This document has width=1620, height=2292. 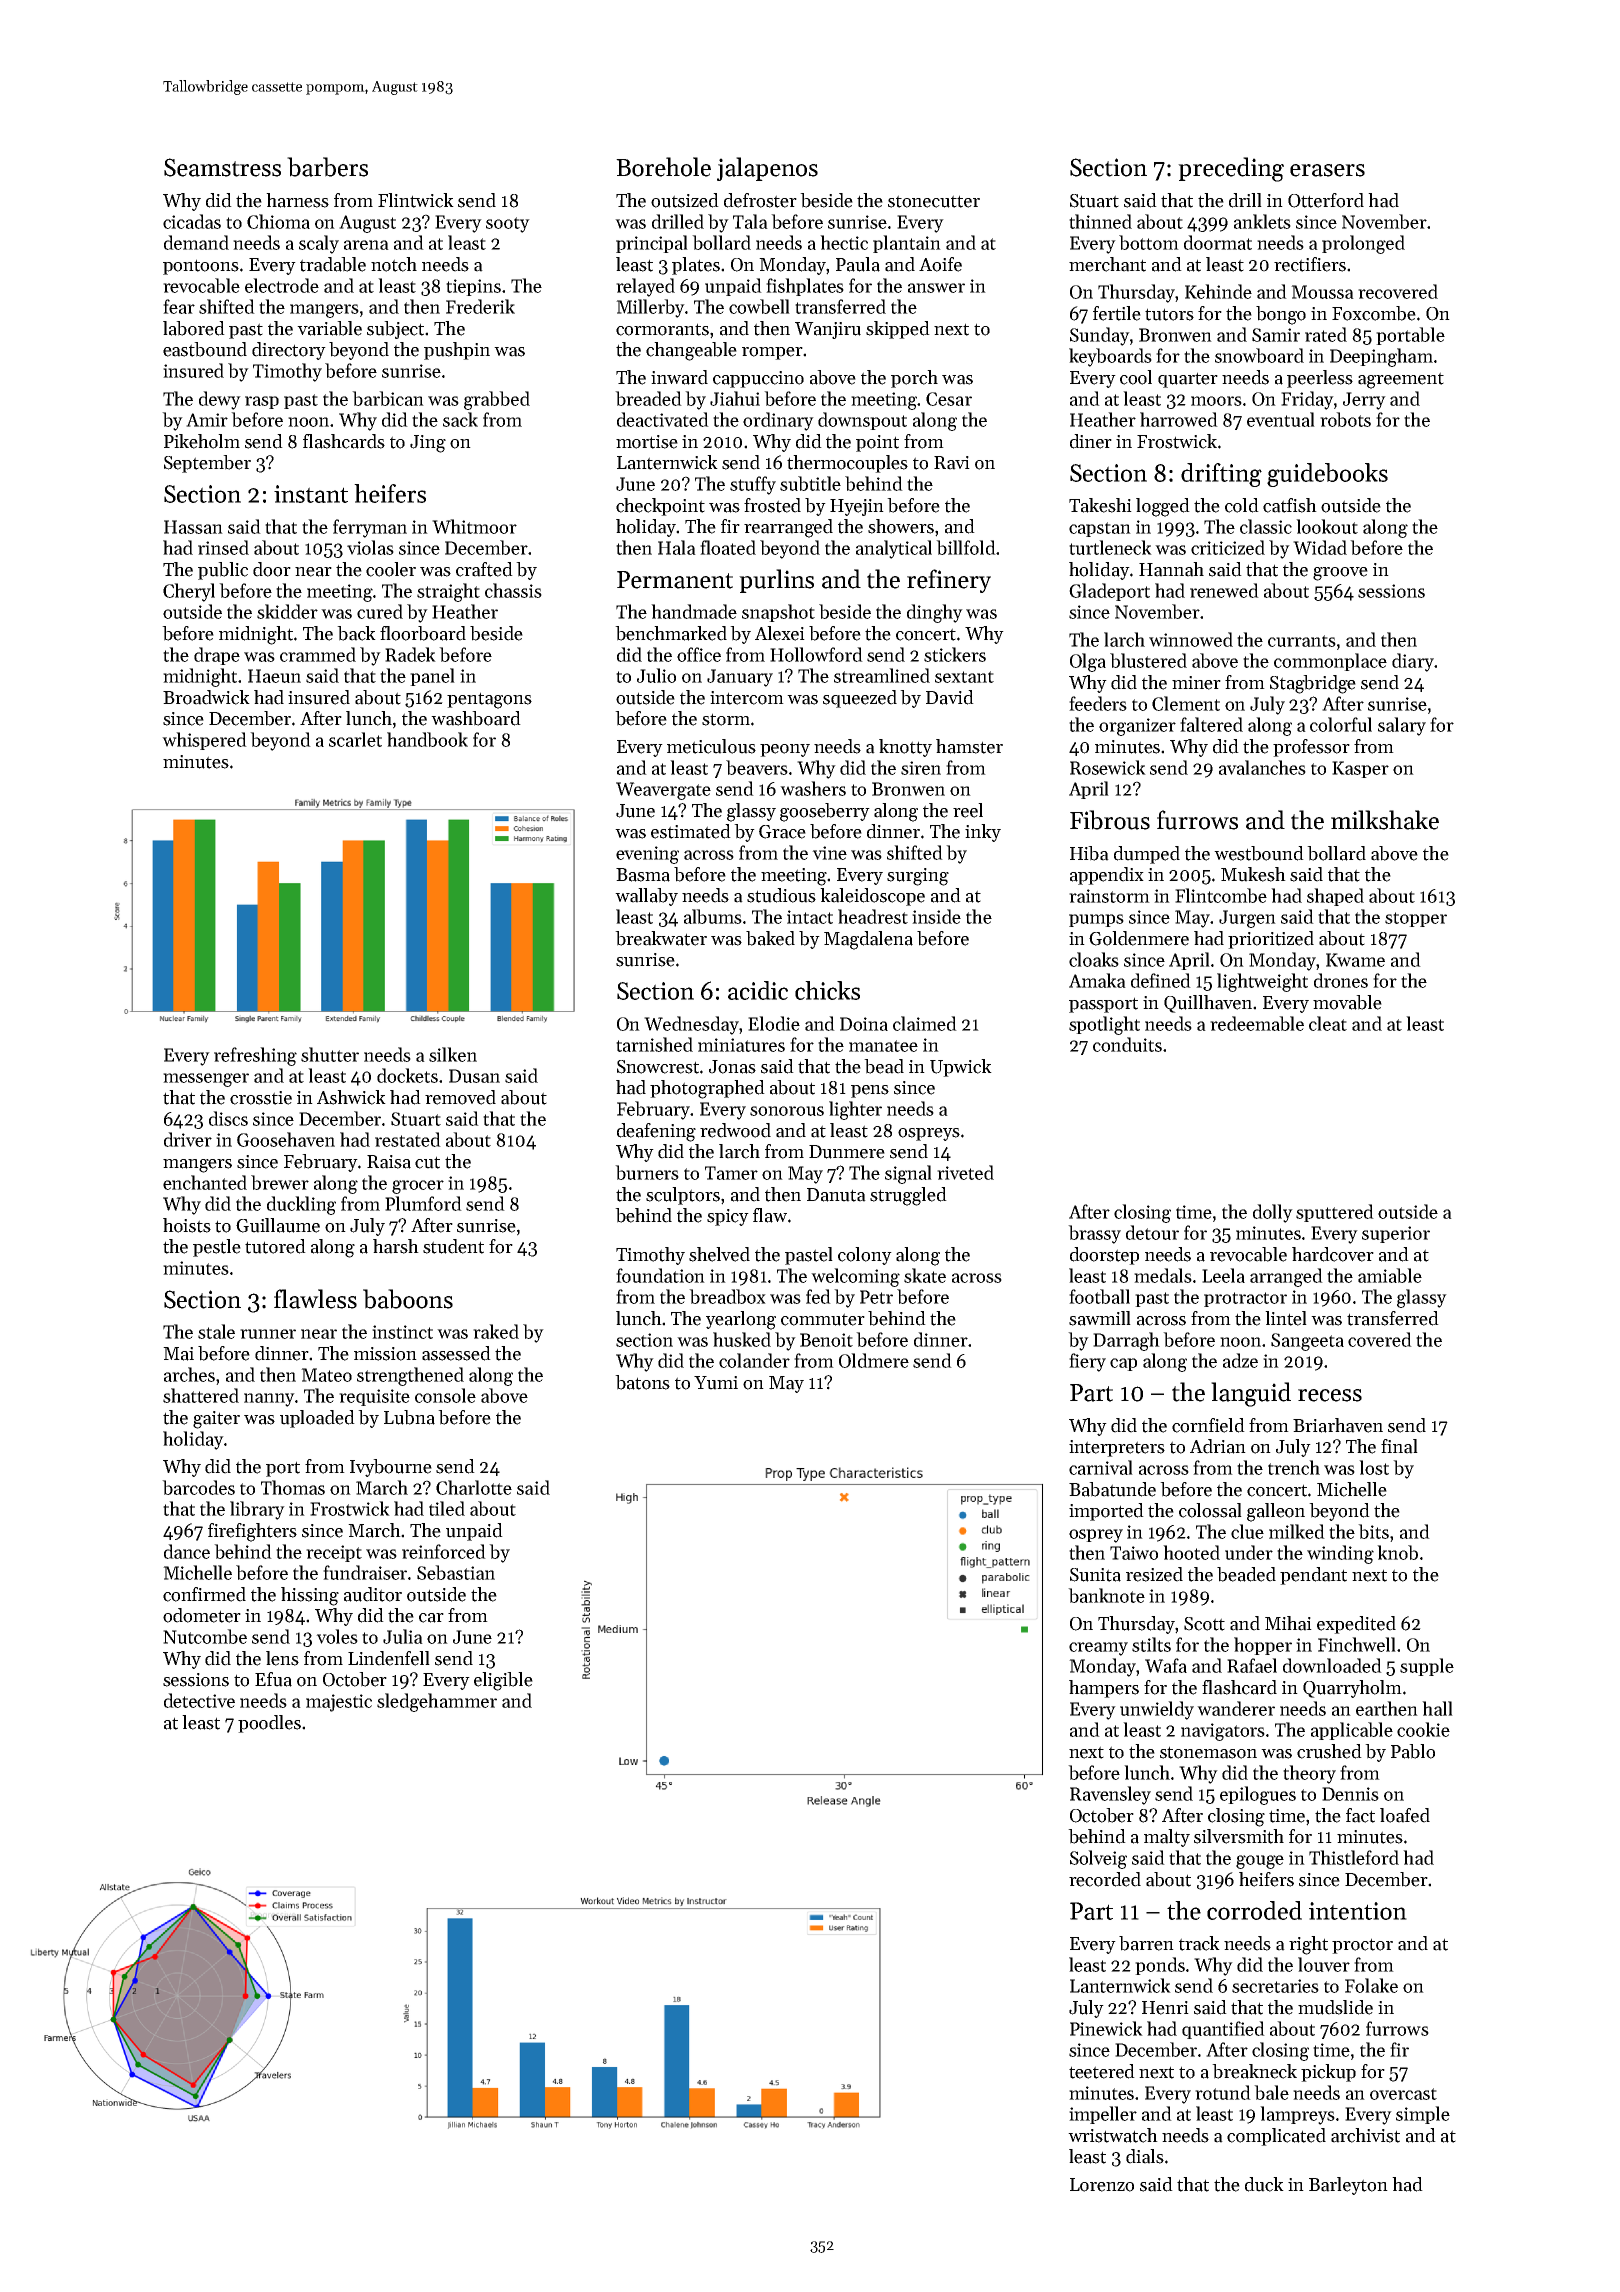 I want to click on Sunita, so click(x=1095, y=1575).
